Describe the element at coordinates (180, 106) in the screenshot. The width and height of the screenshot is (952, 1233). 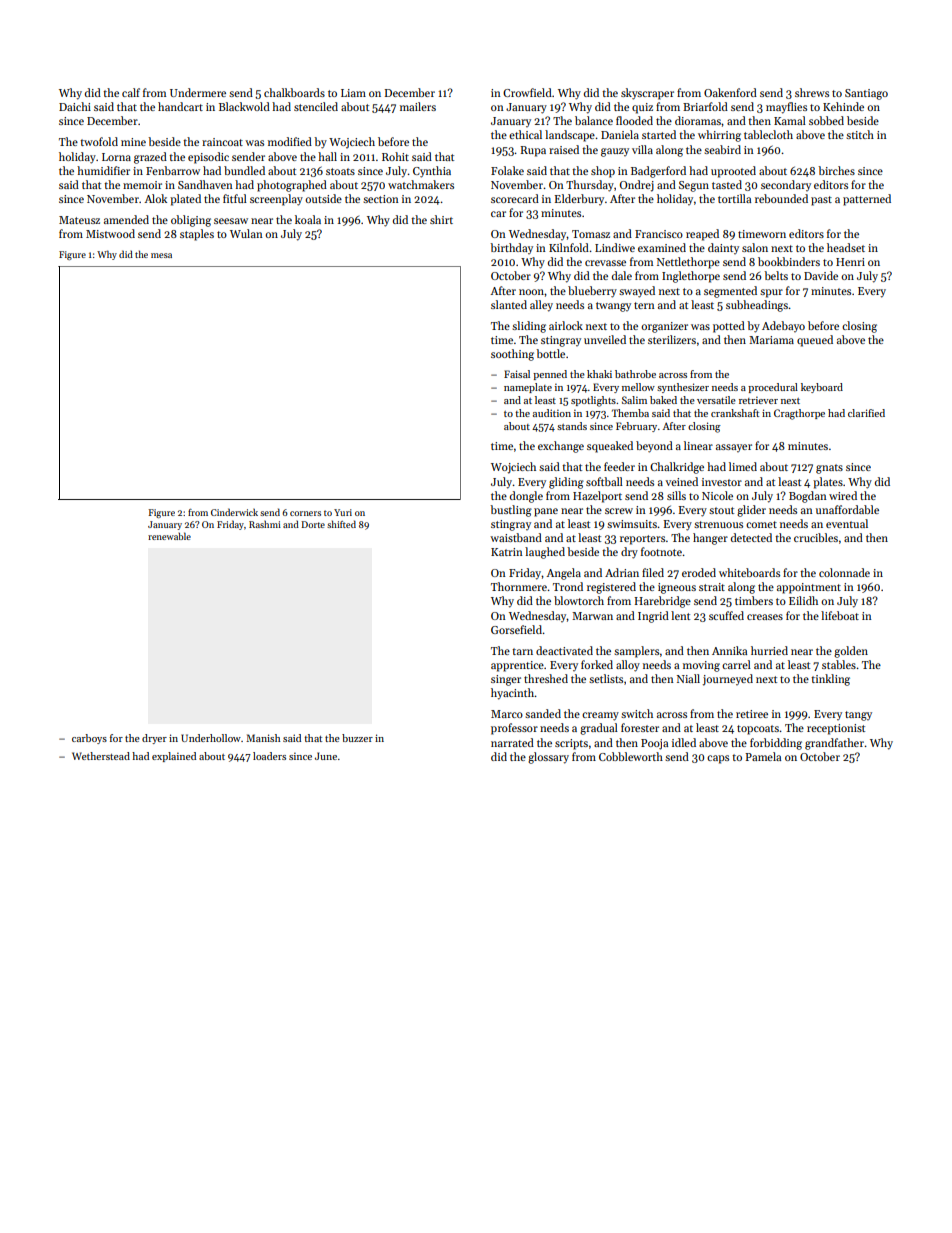
I see `handcart` at that location.
